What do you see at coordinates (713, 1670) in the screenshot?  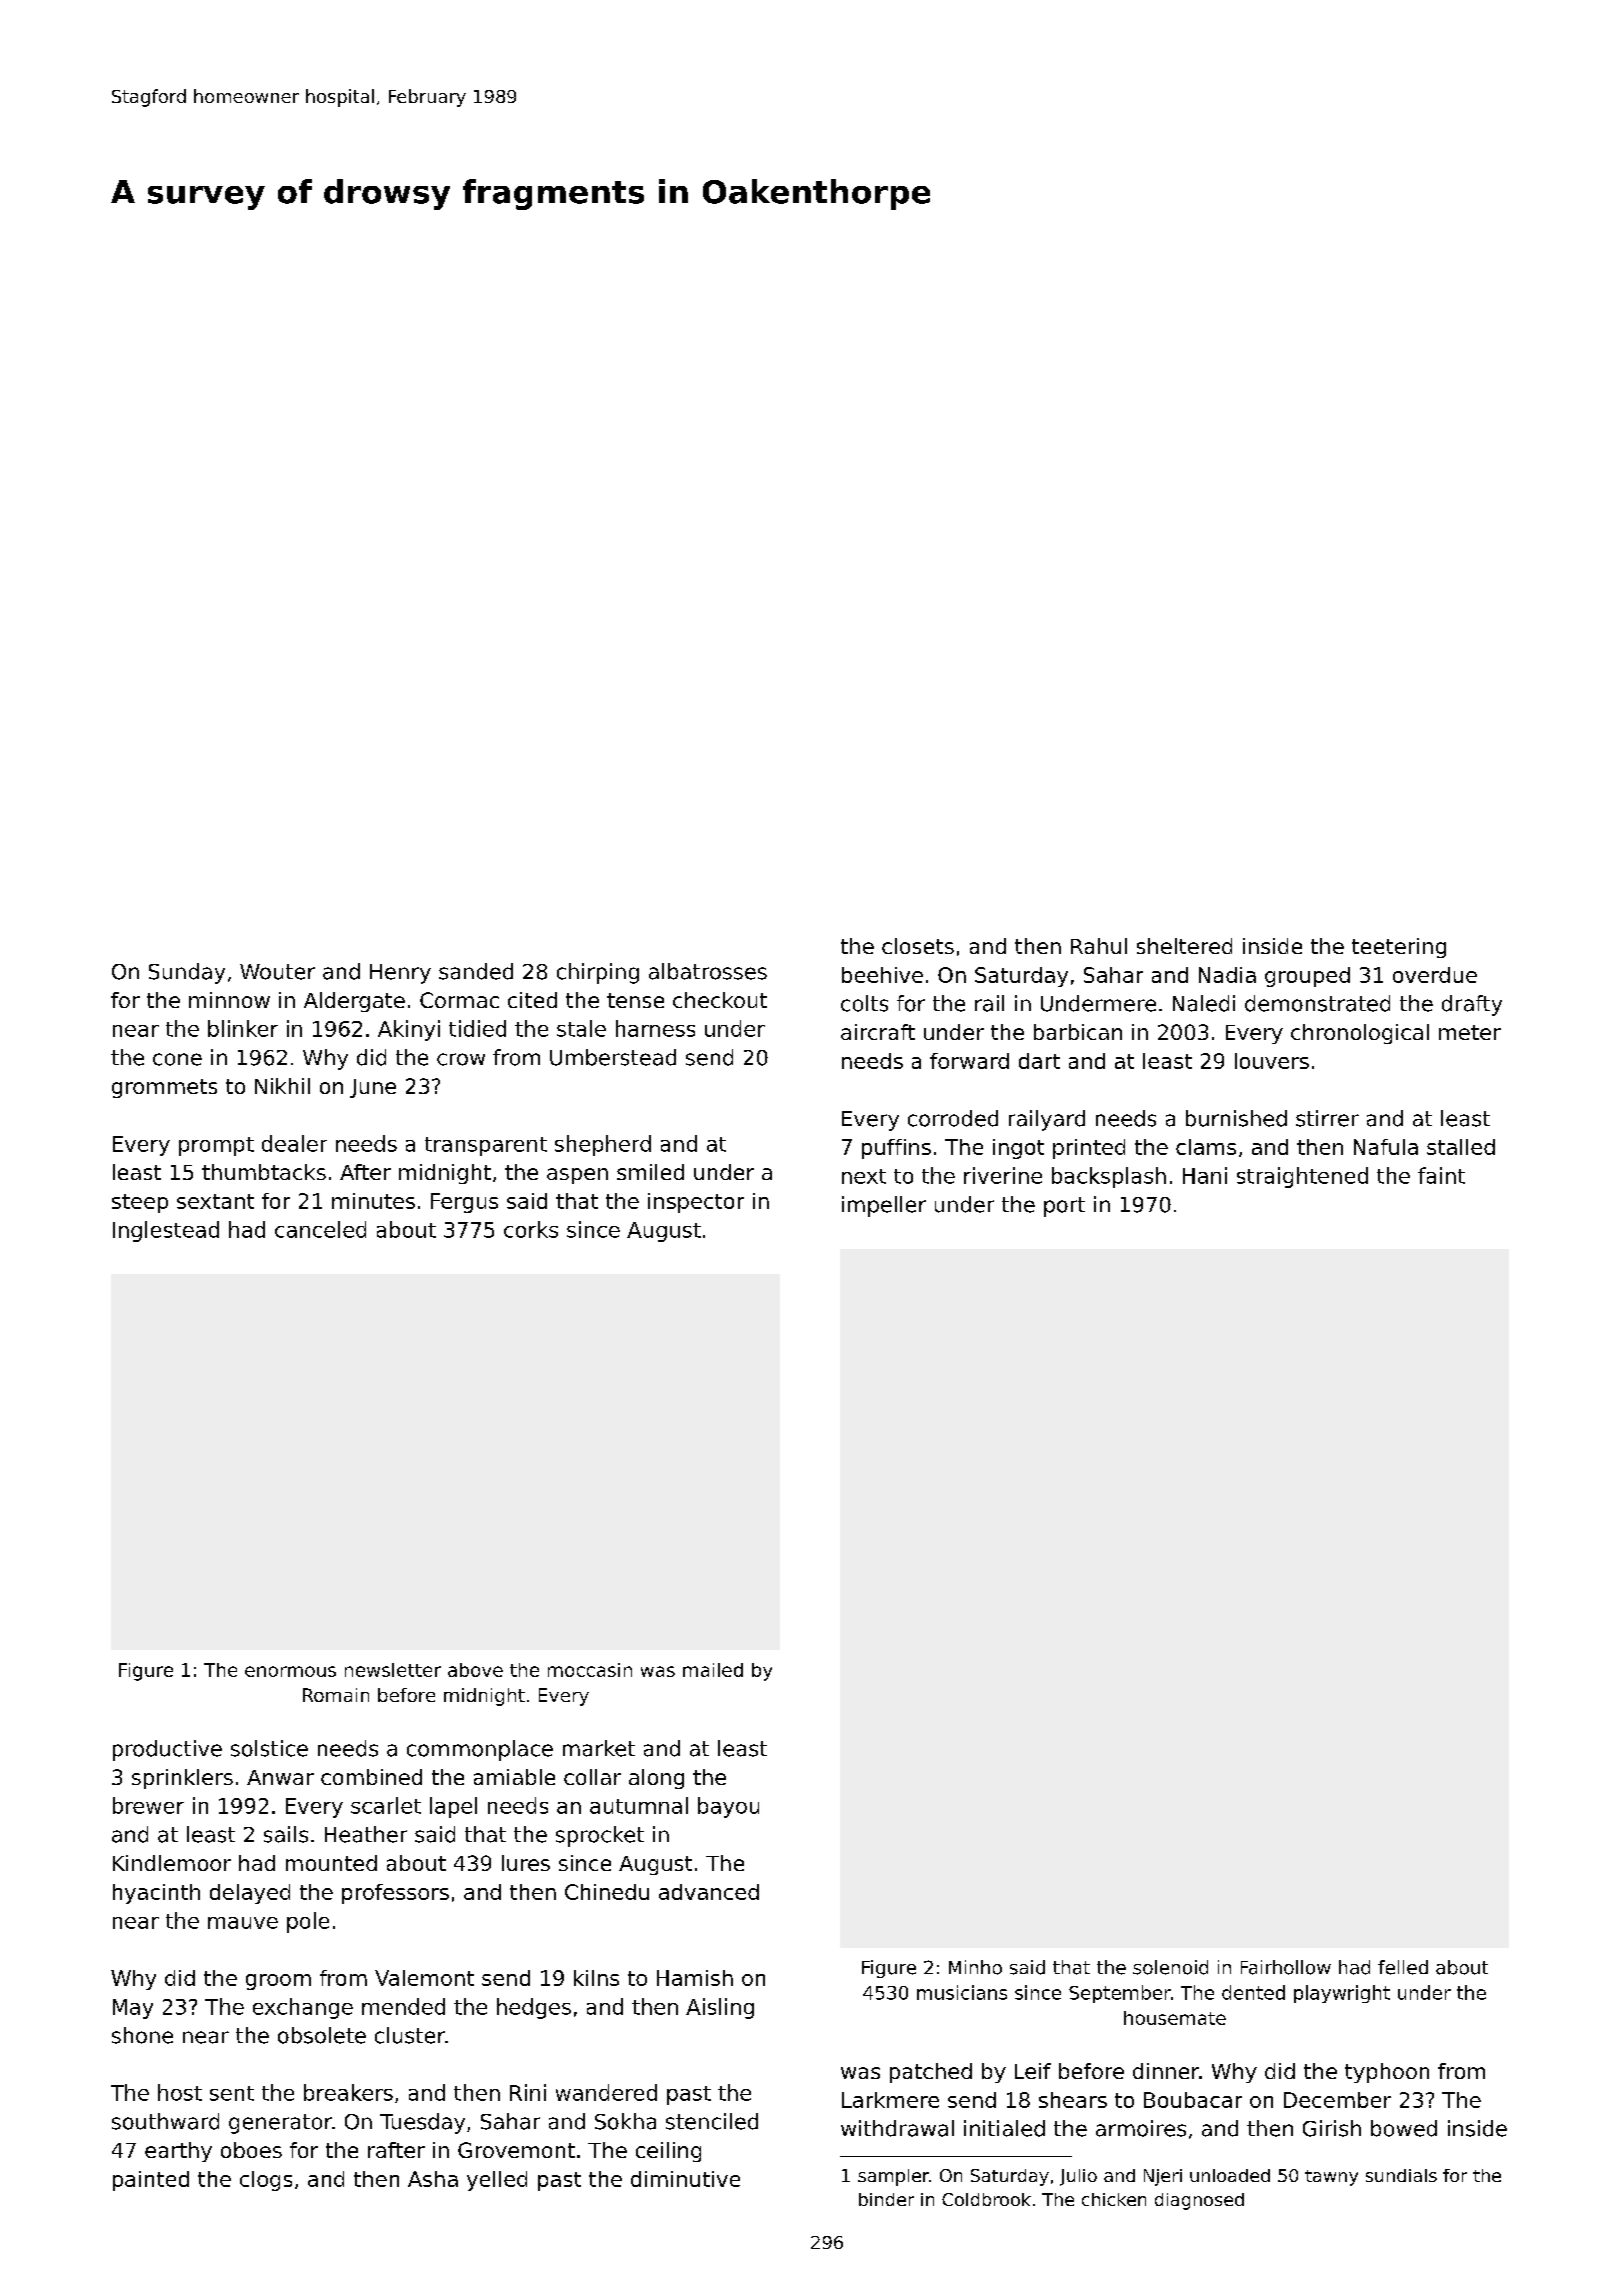 I see `mailed` at bounding box center [713, 1670].
